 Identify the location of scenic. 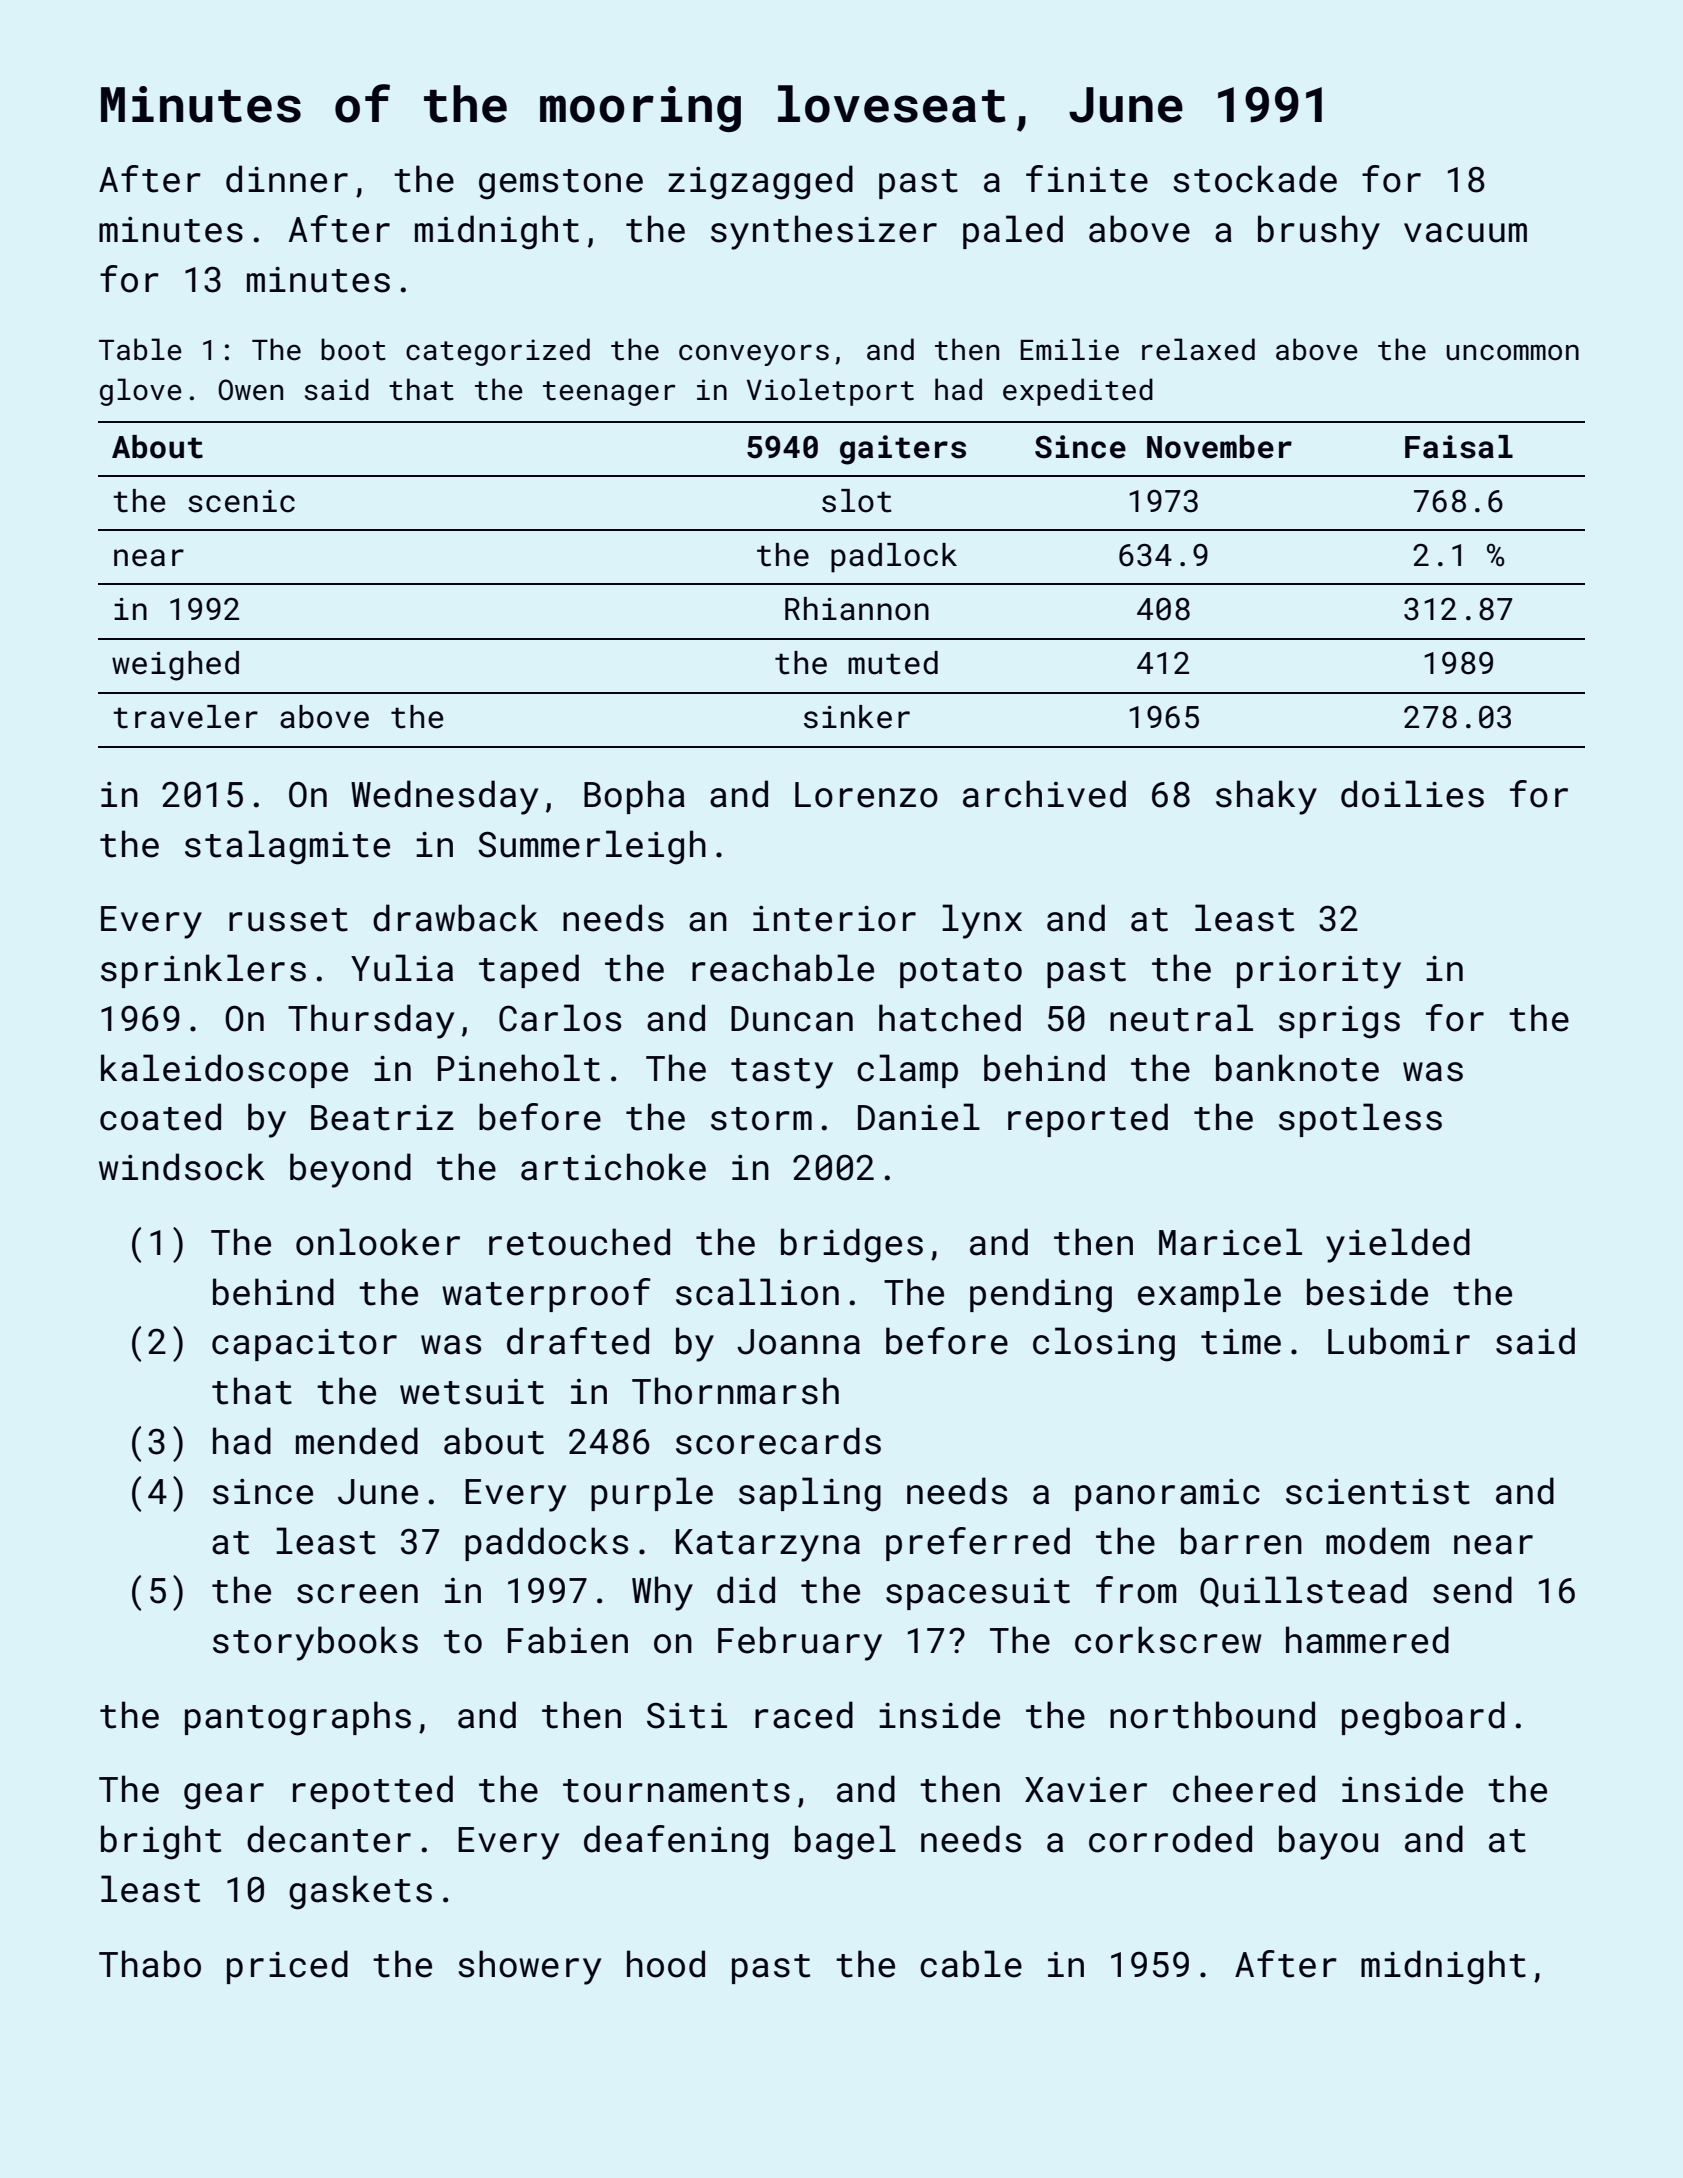
(241, 501).
